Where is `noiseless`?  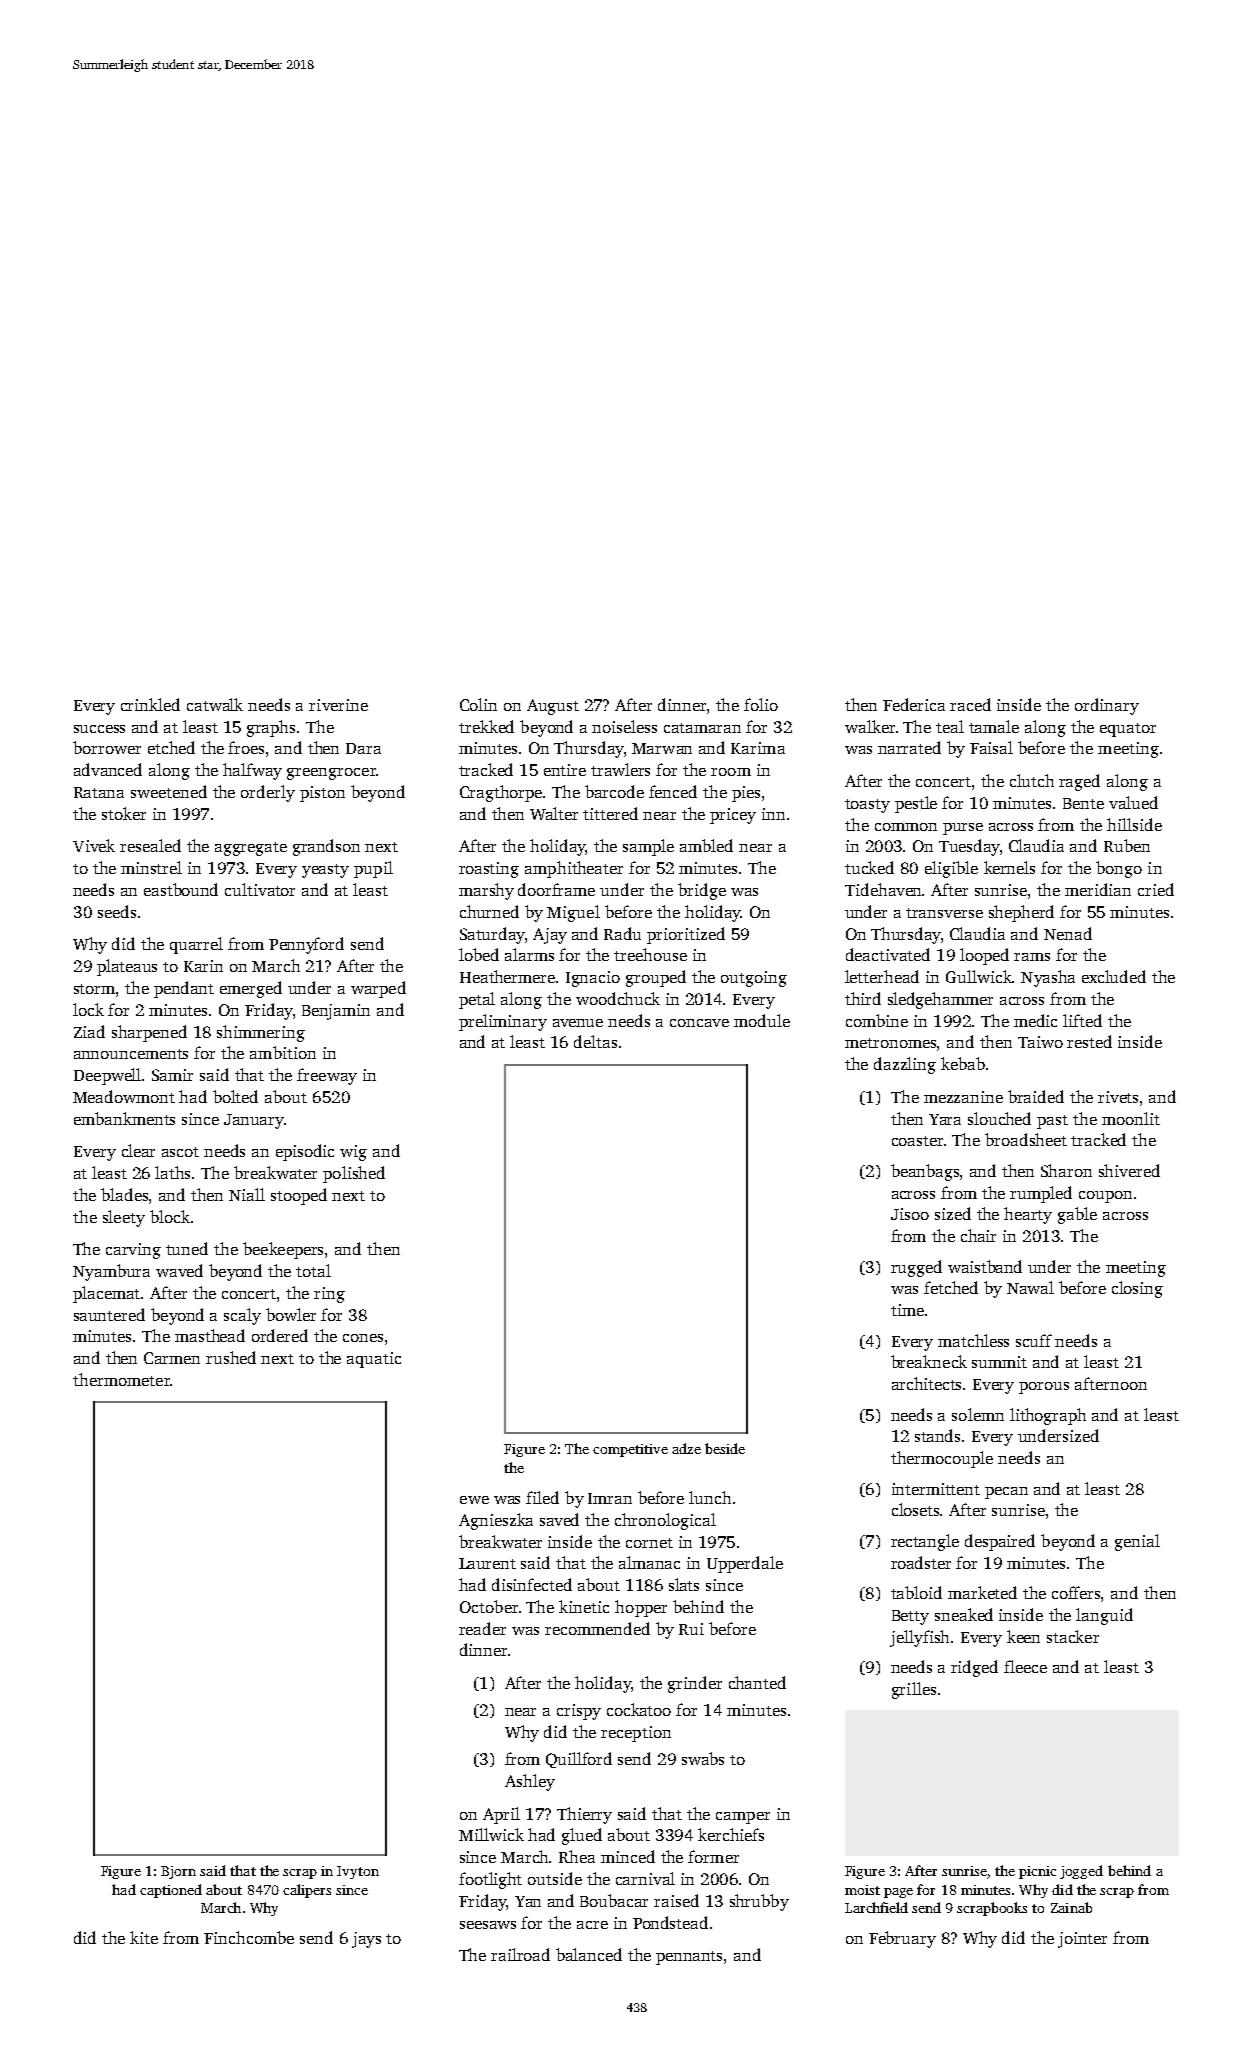
noiseless is located at coordinates (624, 726).
